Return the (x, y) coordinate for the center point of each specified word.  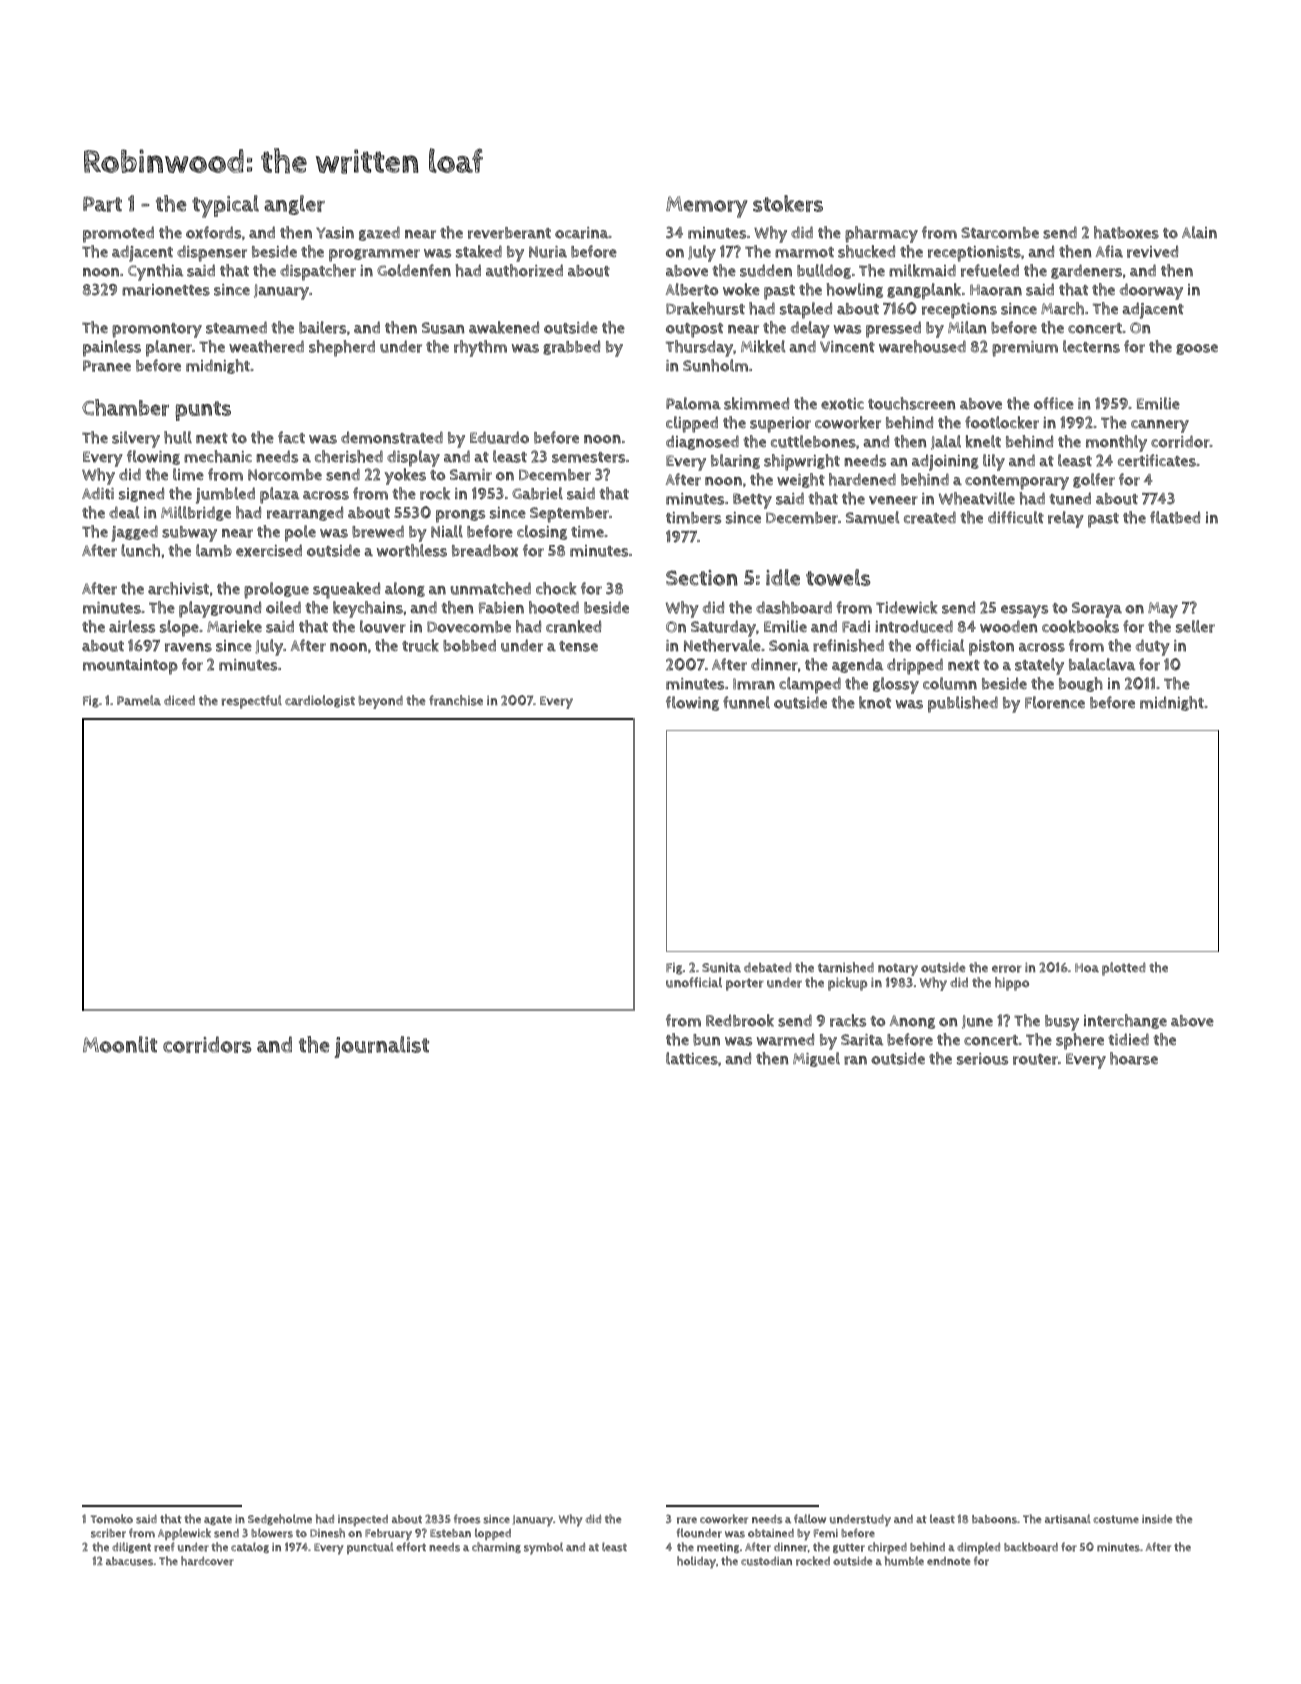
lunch (140, 550)
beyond (381, 702)
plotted (1124, 969)
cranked (573, 626)
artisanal (1068, 1519)
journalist (381, 1047)
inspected (363, 1520)
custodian (766, 1561)
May (1163, 610)
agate (218, 1520)
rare (687, 1520)
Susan (443, 328)
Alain (1199, 232)
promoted (118, 234)
